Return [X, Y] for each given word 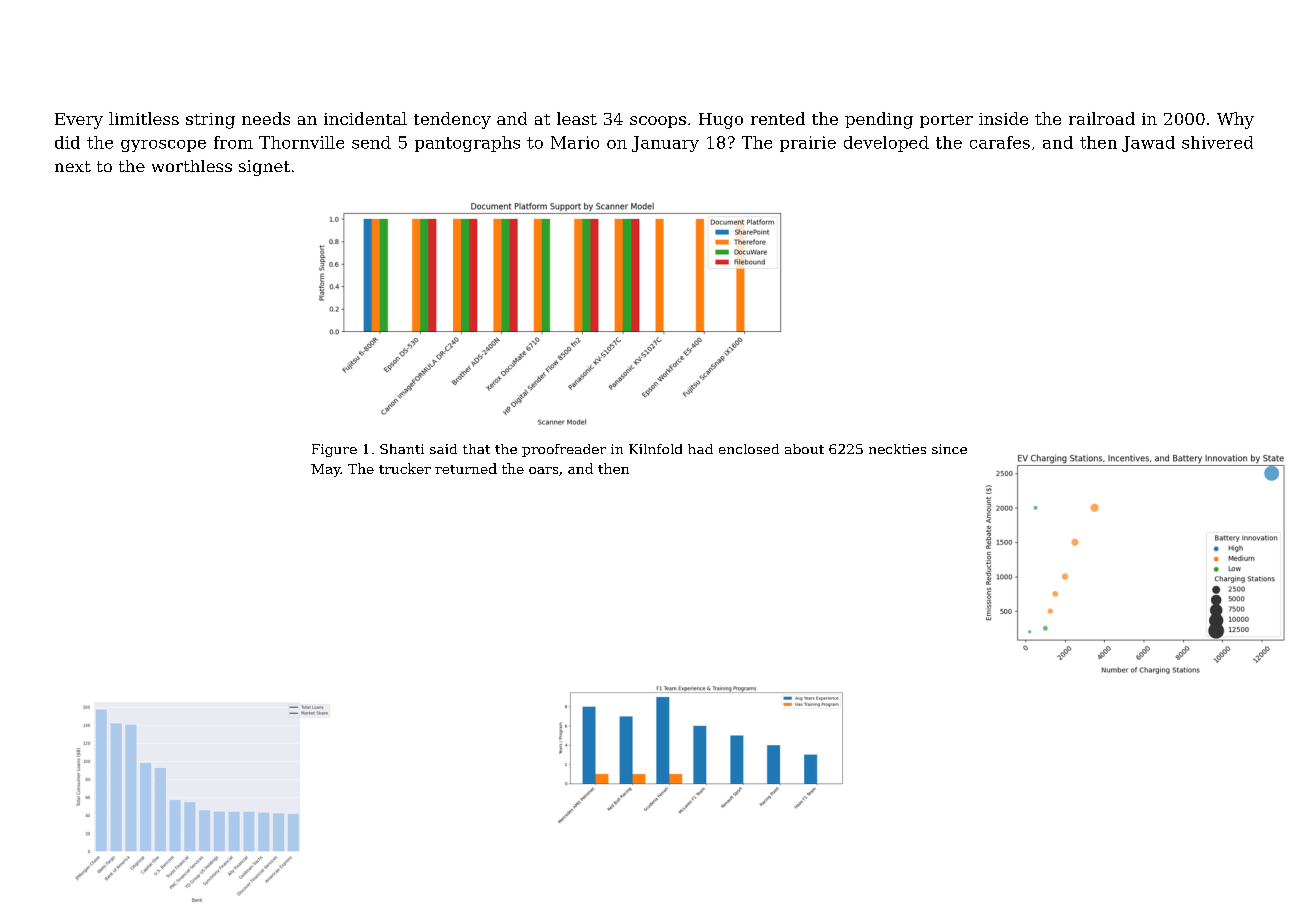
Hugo [721, 121]
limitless [144, 118]
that [476, 449]
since [949, 449]
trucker [405, 468]
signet [264, 168]
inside [1003, 118]
